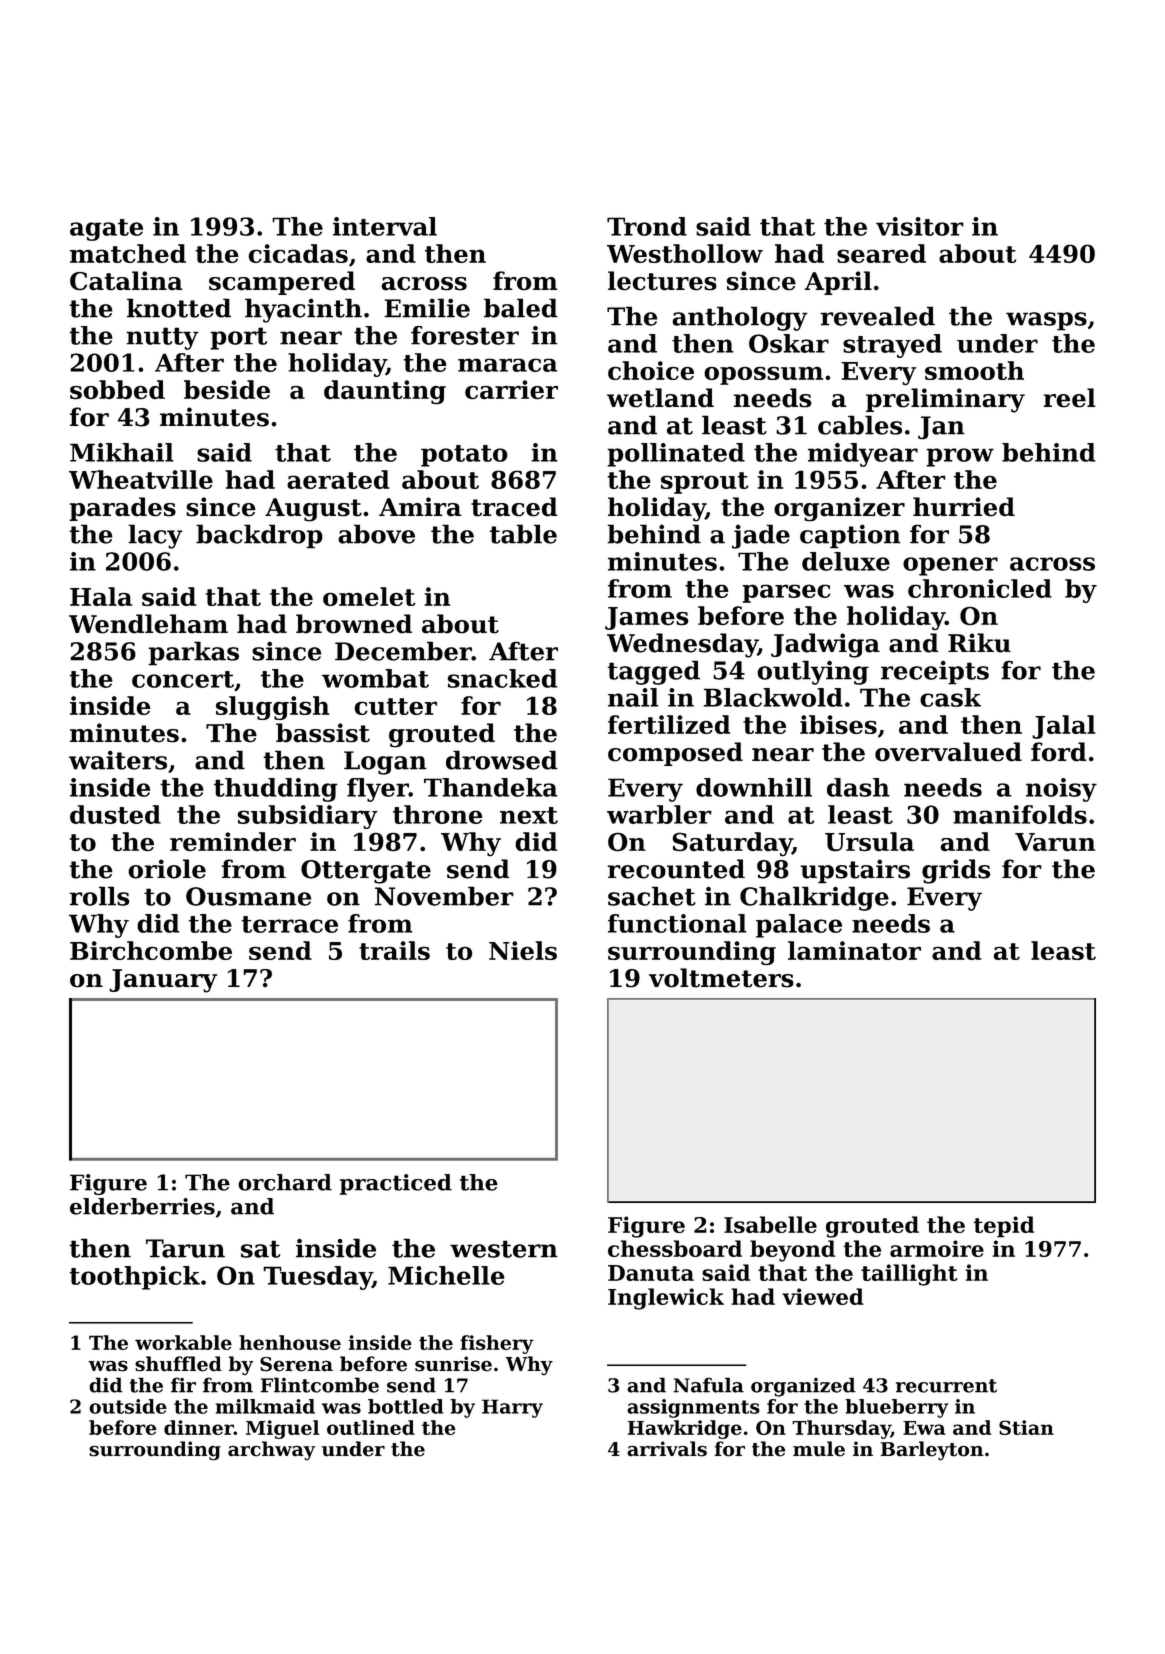 The width and height of the screenshot is (1165, 1654). What do you see at coordinates (682, 645) in the screenshot?
I see `Wednesday` at bounding box center [682, 645].
